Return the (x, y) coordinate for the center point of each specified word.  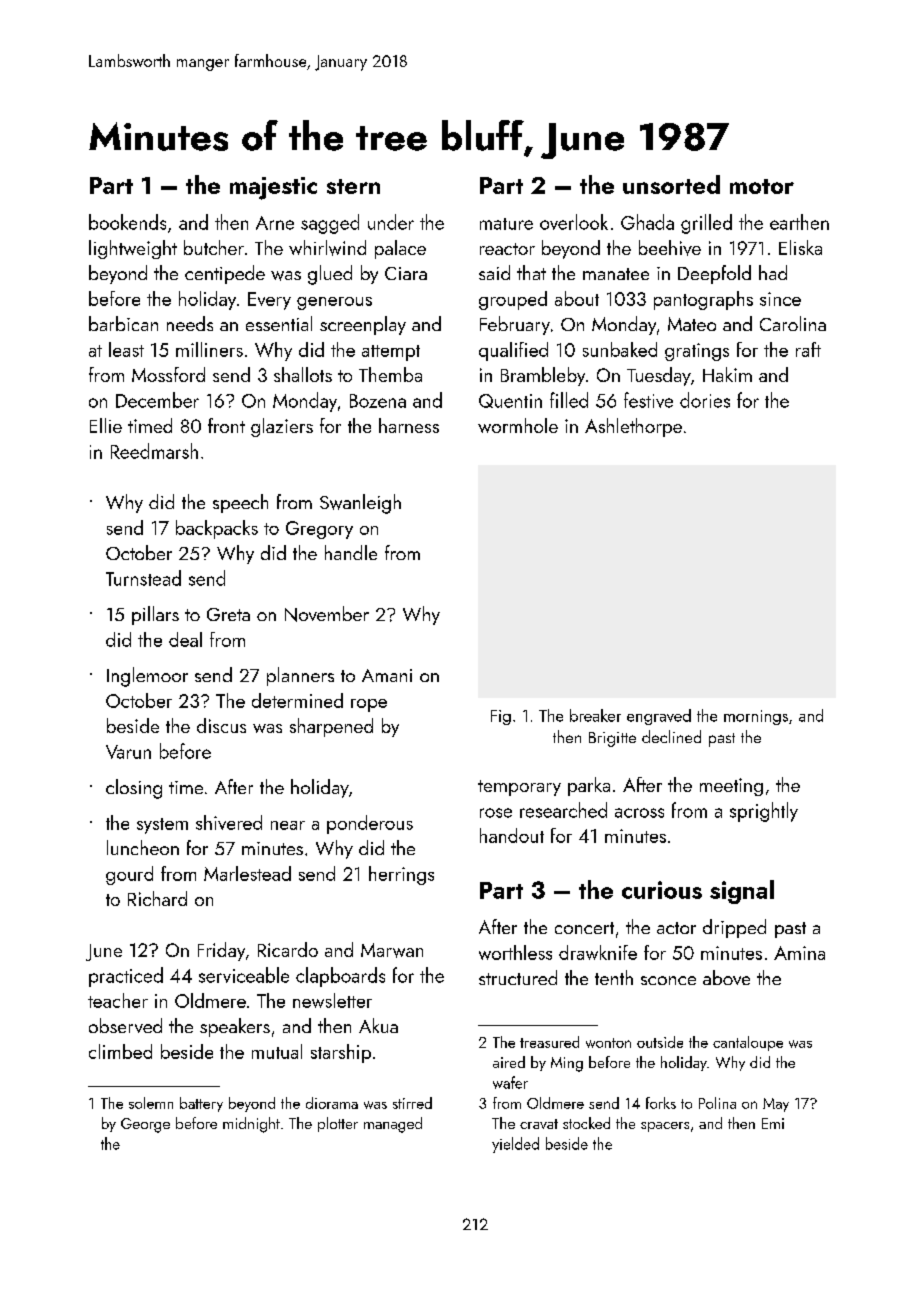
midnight (251, 1125)
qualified (513, 351)
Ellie (106, 425)
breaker (595, 715)
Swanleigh (360, 504)
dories (705, 400)
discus (221, 725)
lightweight (133, 249)
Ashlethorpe (633, 427)
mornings (756, 717)
